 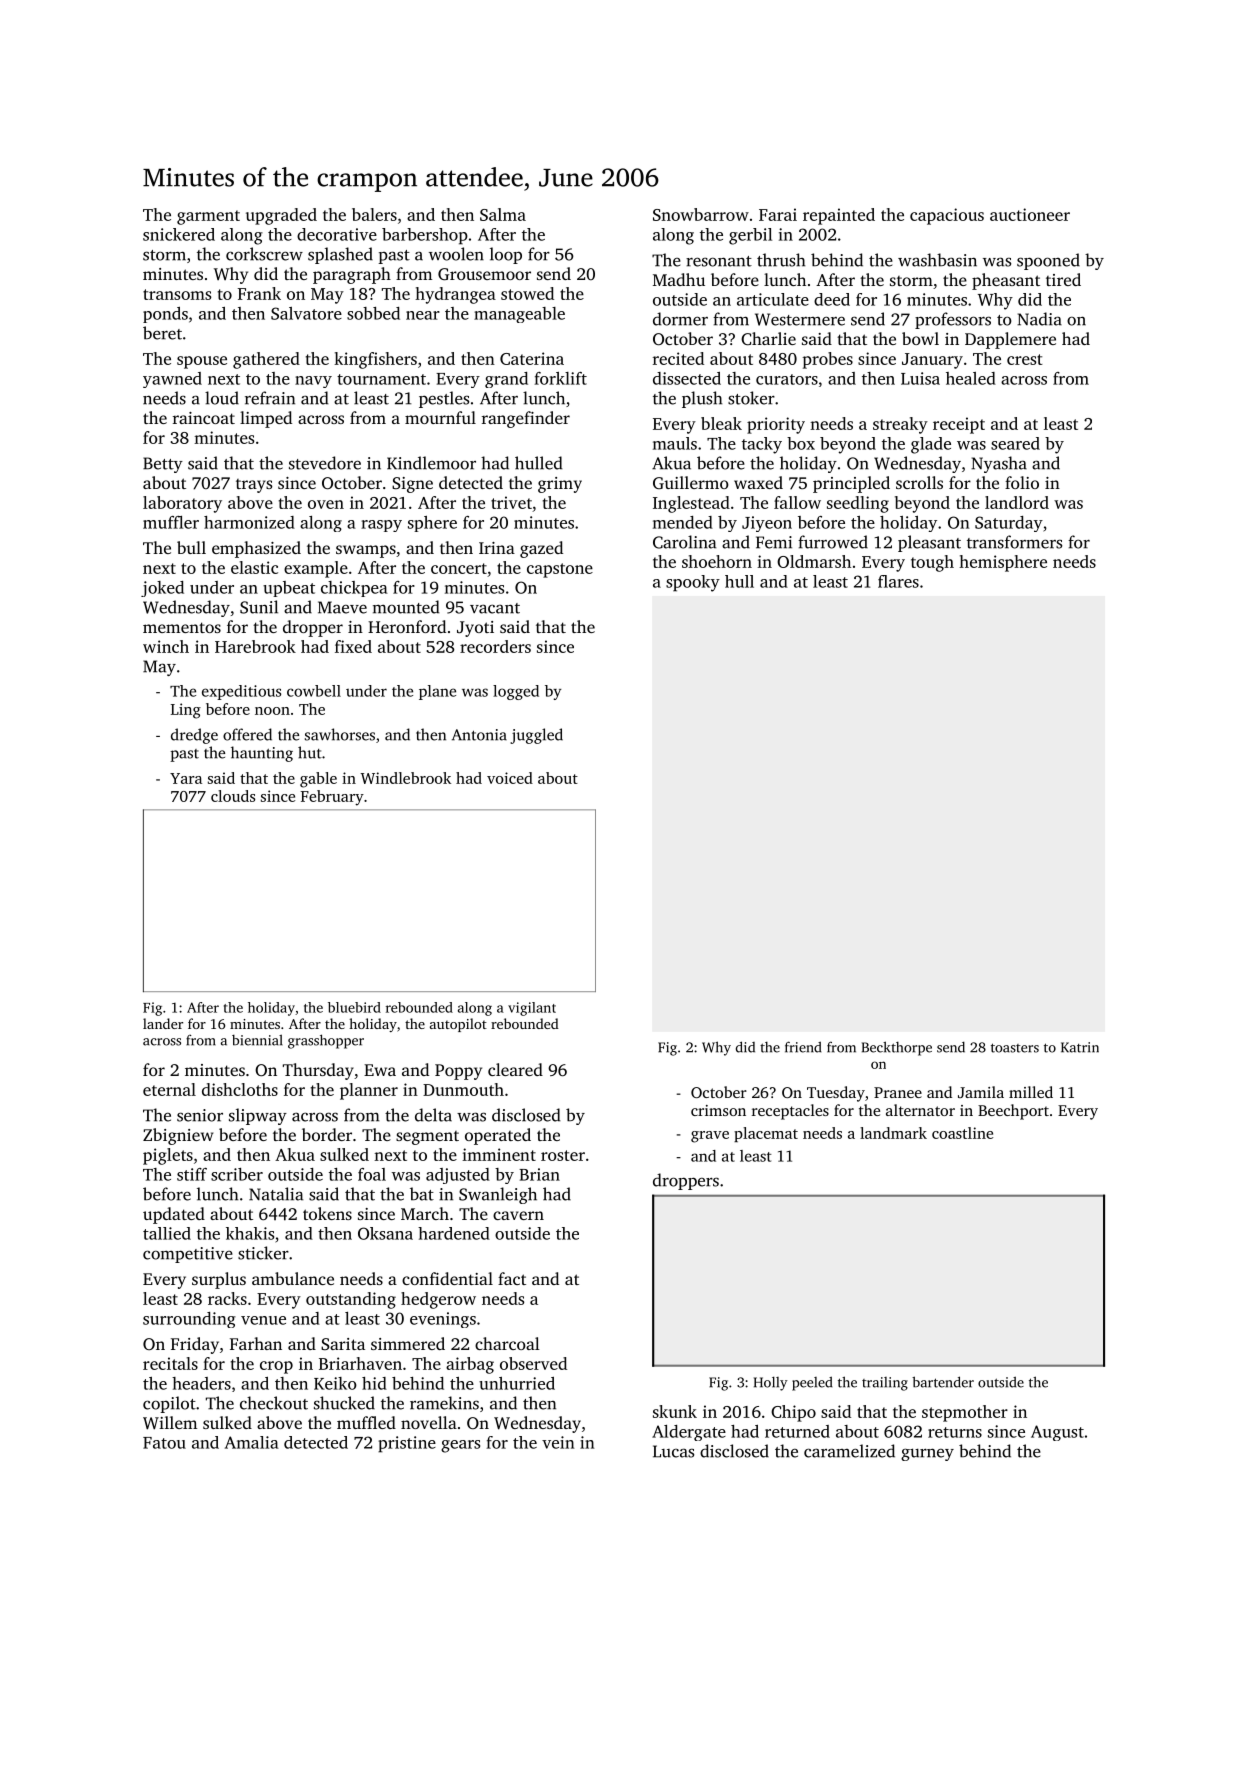 I want to click on seared, so click(x=1015, y=443).
